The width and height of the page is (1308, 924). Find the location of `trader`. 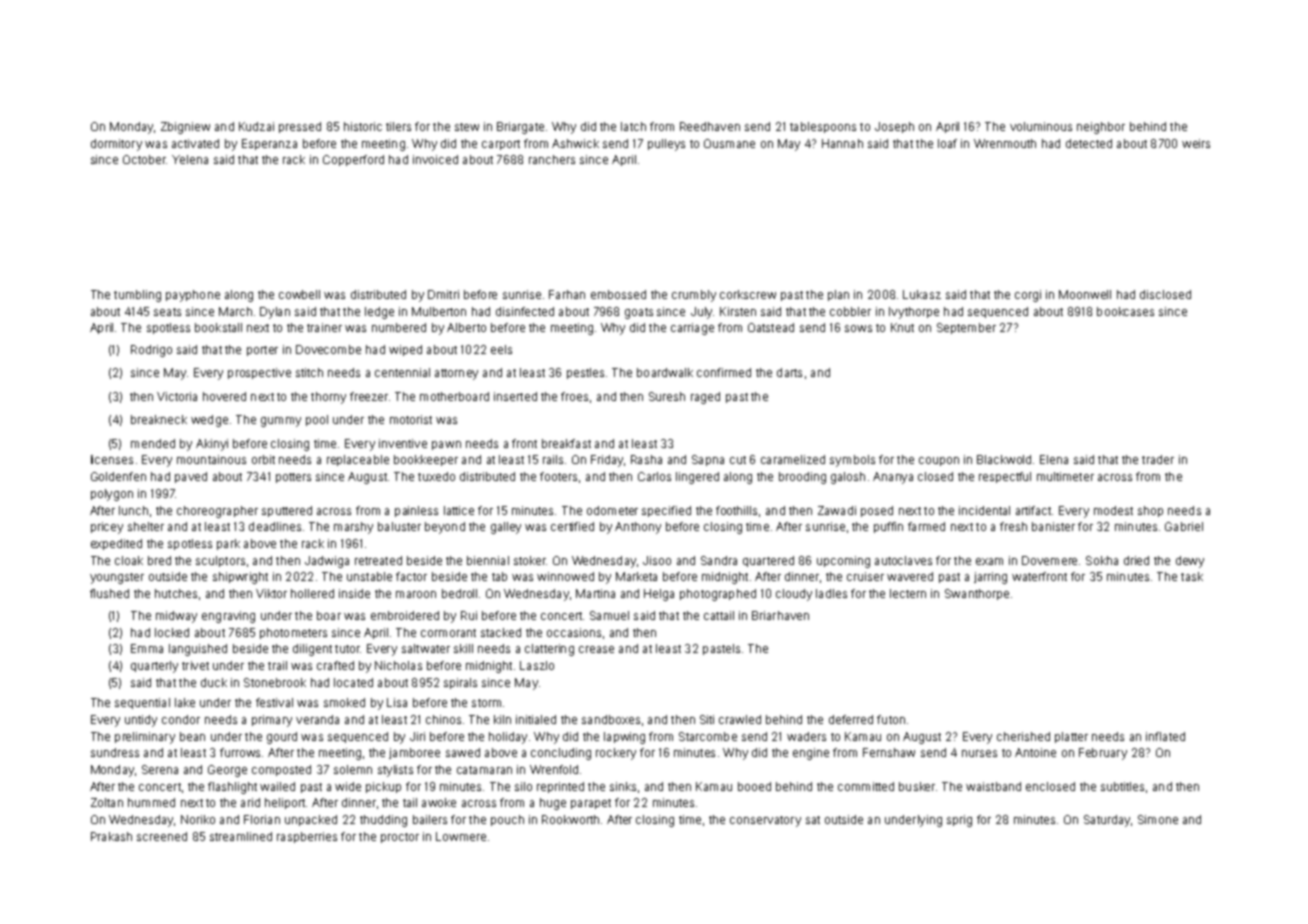

trader is located at coordinates (1158, 459).
